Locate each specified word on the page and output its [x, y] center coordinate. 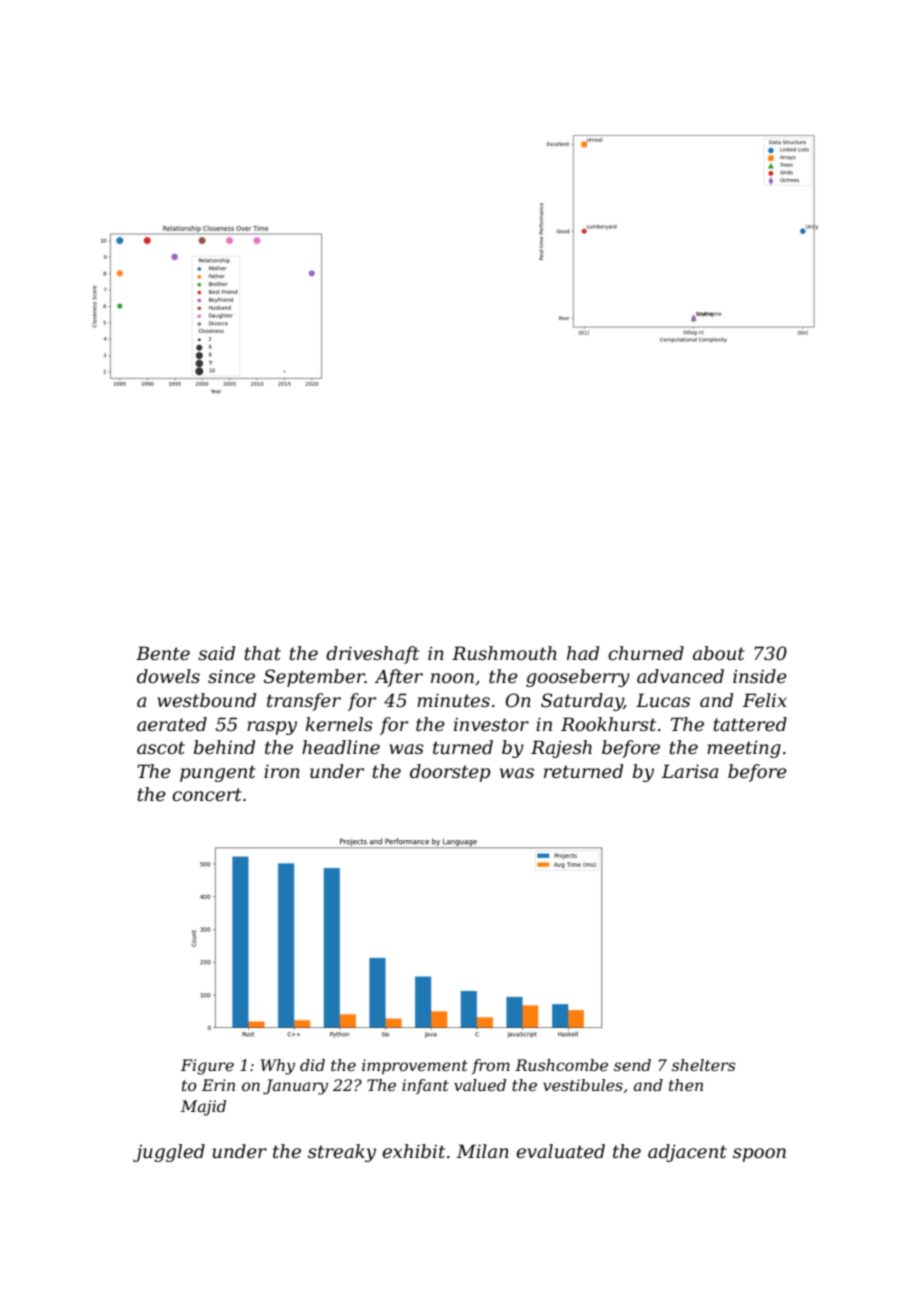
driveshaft [372, 655]
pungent [218, 773]
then [686, 1085]
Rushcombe [561, 1065]
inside [760, 676]
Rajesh [561, 749]
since [231, 676]
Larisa [689, 771]
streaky [342, 1153]
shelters [703, 1065]
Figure [207, 1067]
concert [207, 795]
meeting [744, 749]
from [491, 1066]
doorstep [450, 773]
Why [278, 1067]
